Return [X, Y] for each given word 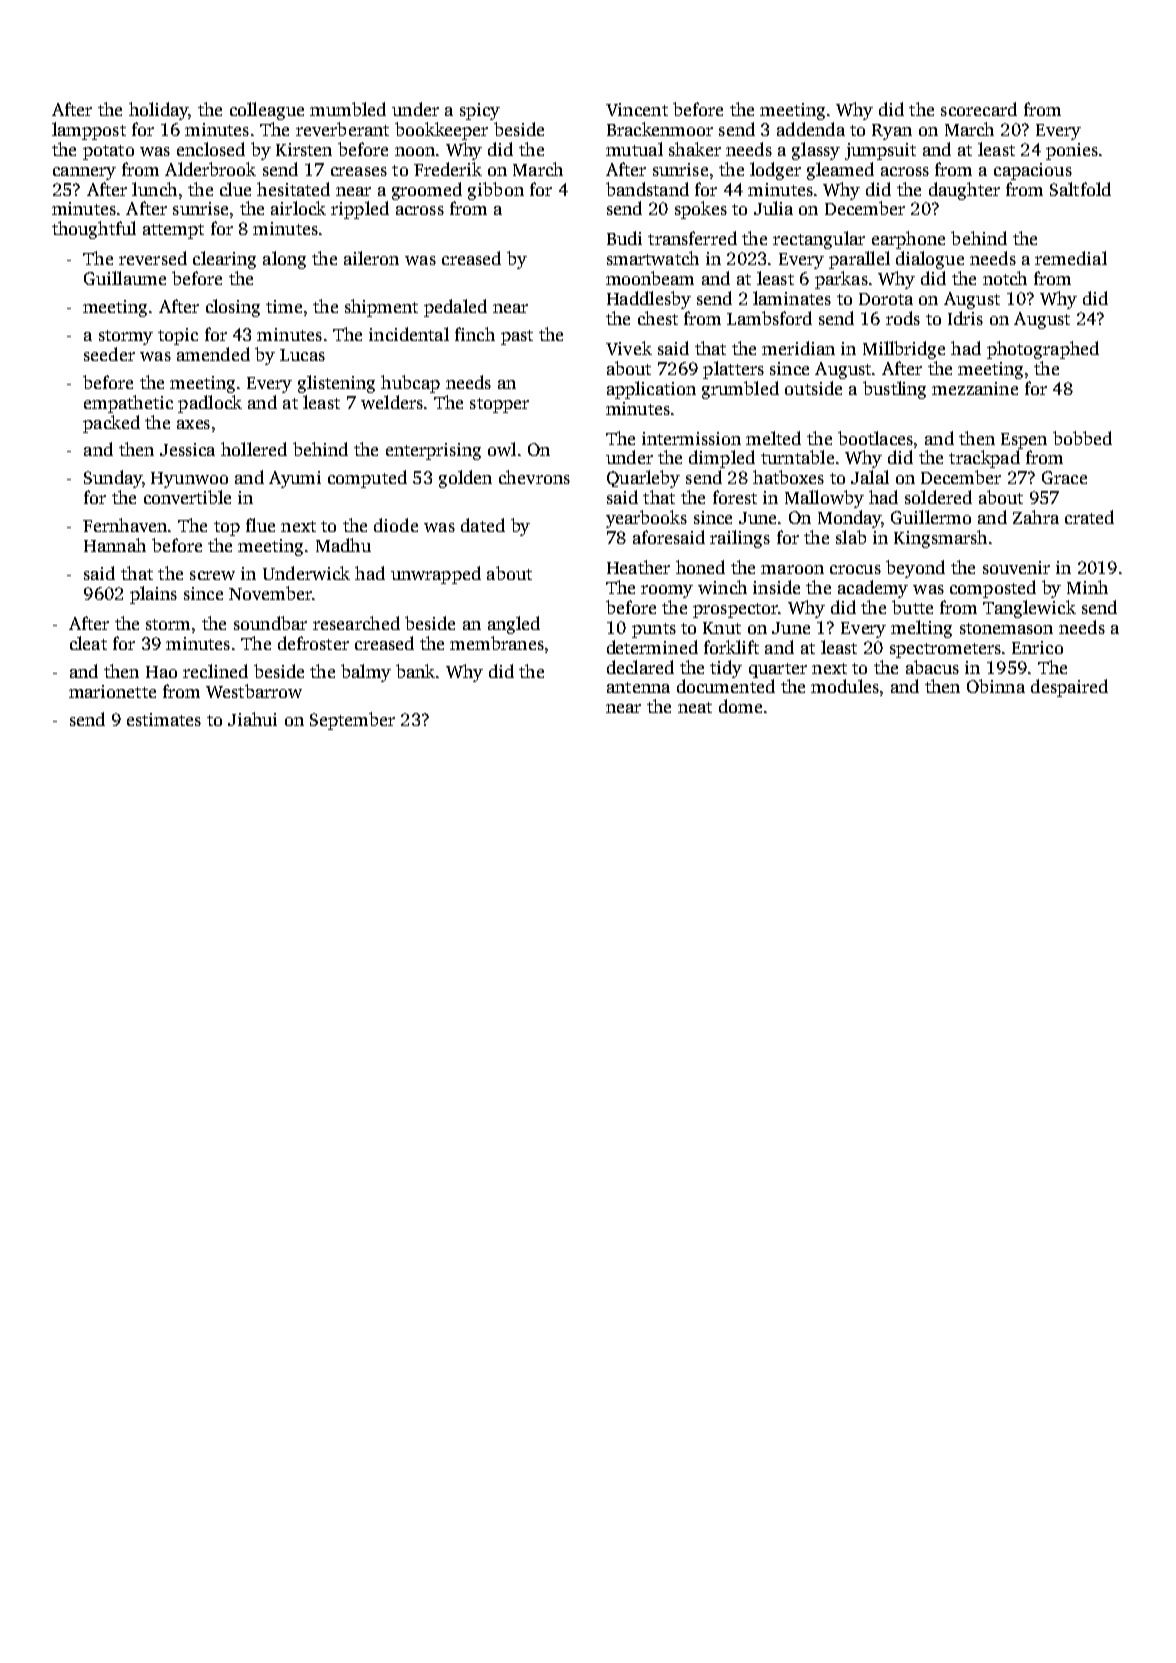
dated [483, 525]
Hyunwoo [189, 480]
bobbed [1082, 438]
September [352, 721]
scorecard [979, 109]
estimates [164, 719]
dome [740, 706]
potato [108, 152]
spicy [480, 111]
